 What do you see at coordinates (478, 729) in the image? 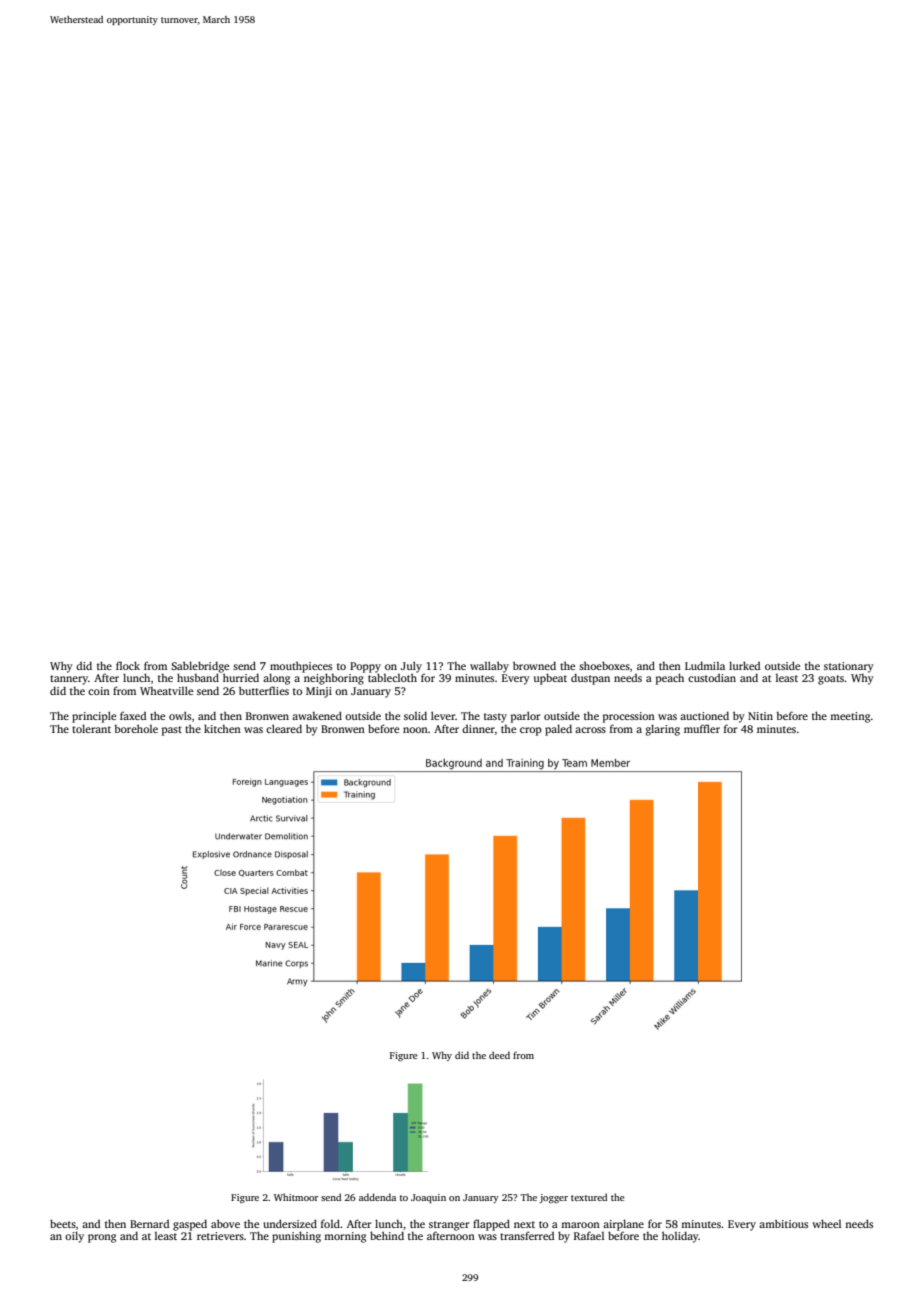
I see `dinner` at bounding box center [478, 729].
